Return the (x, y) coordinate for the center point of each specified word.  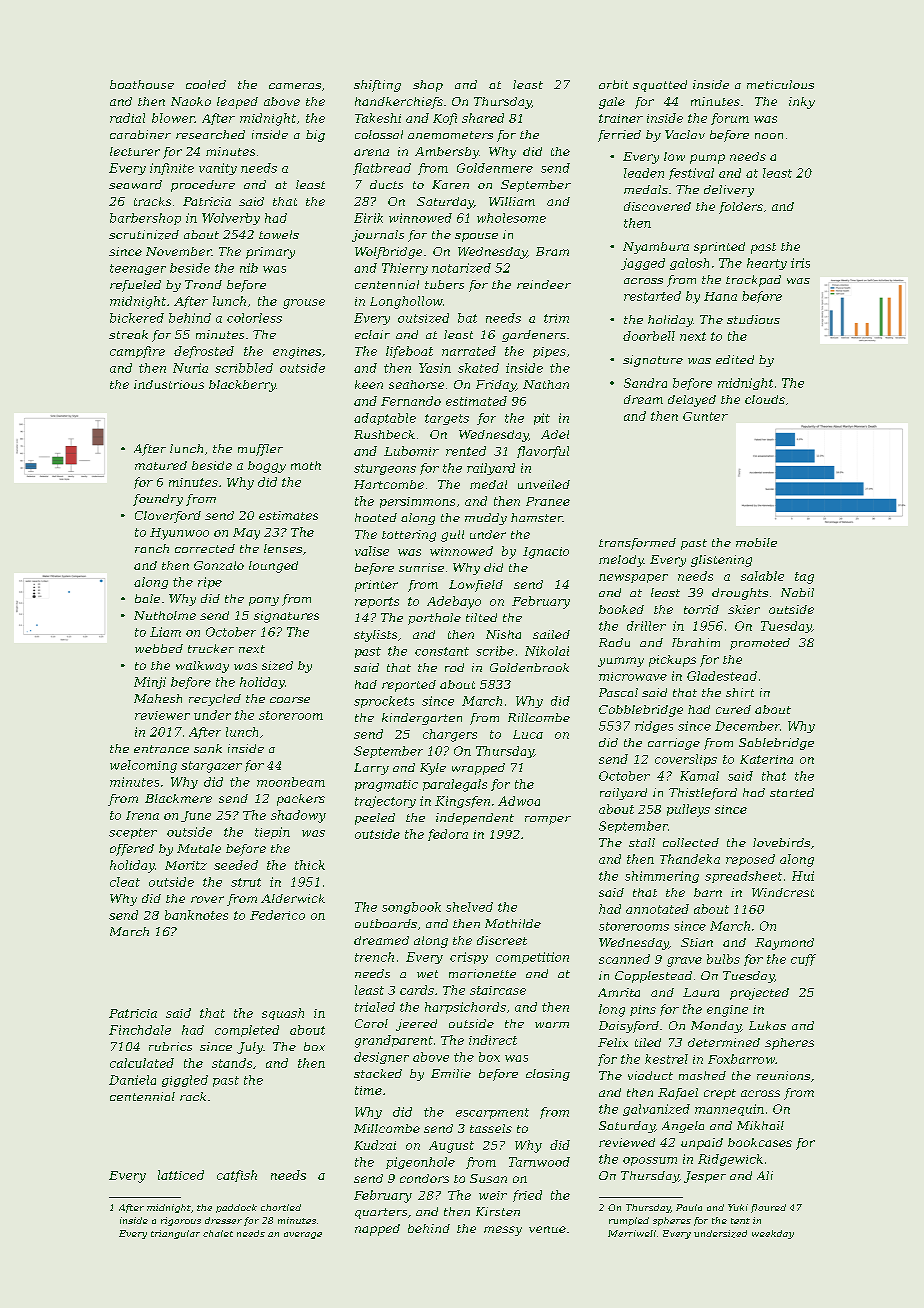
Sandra (645, 383)
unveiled (544, 484)
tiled (648, 1042)
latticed (181, 1175)
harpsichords (465, 1008)
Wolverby (231, 219)
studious (753, 319)
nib (249, 268)
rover (207, 899)
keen (369, 384)
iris (800, 263)
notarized (461, 268)
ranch (152, 548)
